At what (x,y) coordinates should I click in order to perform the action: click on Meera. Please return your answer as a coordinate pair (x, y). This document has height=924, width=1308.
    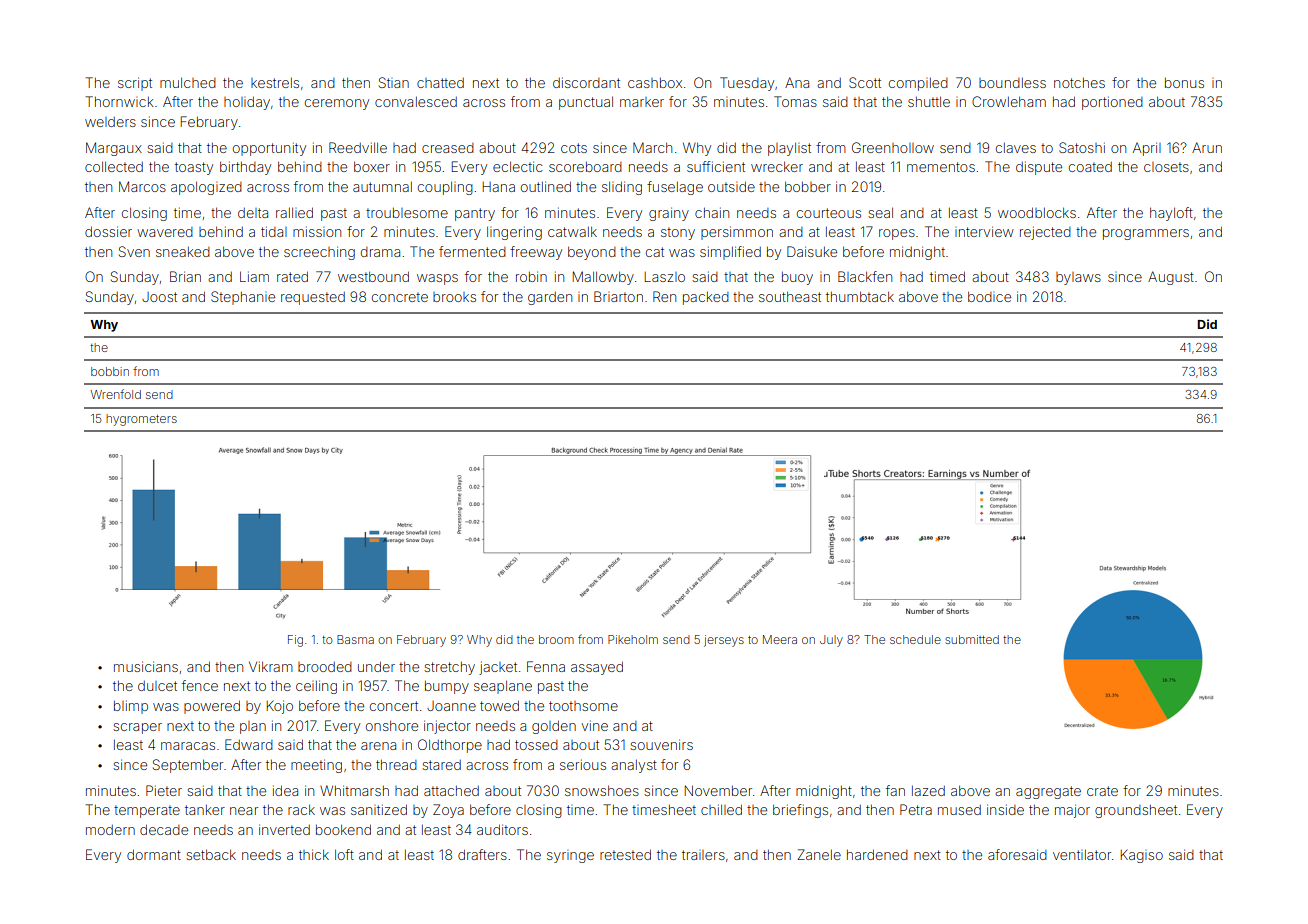
    Looking at the image, I should click on (780, 639).
